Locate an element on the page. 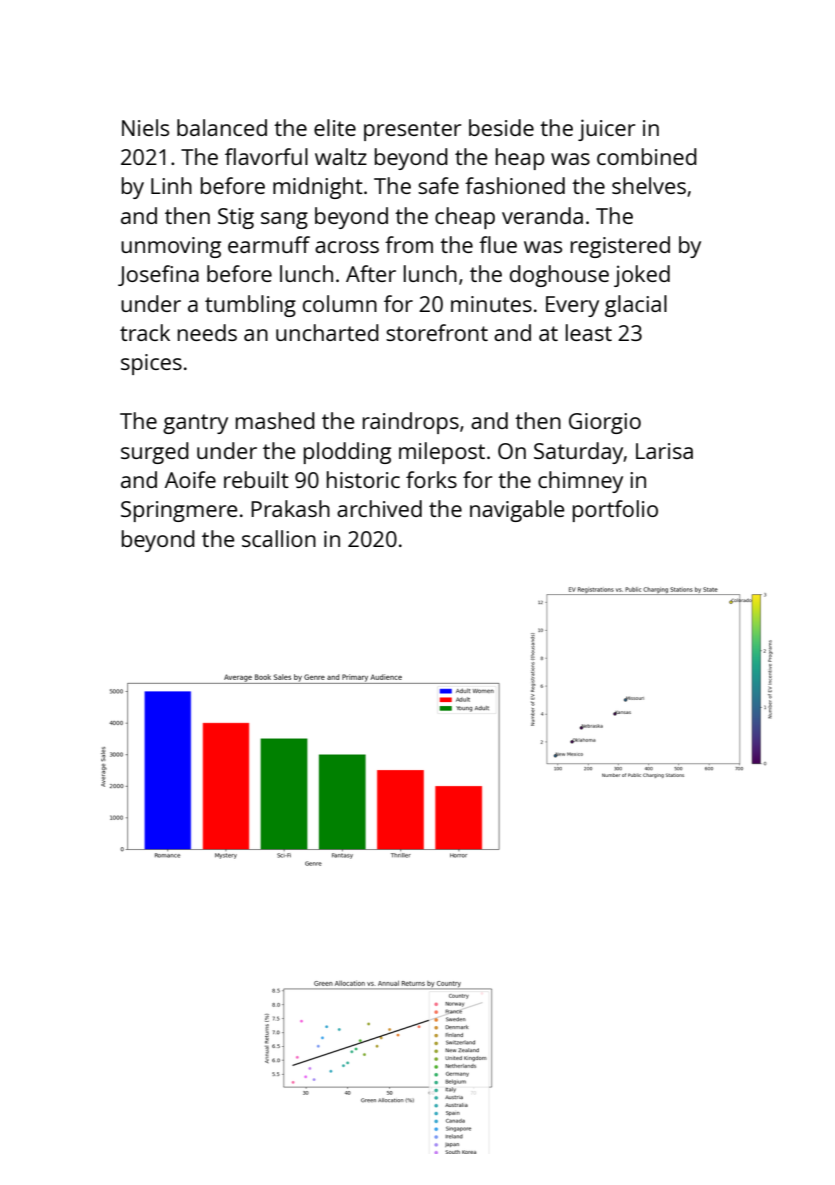 This document has height=1185, width=835. raindrops is located at coordinates (411, 423).
